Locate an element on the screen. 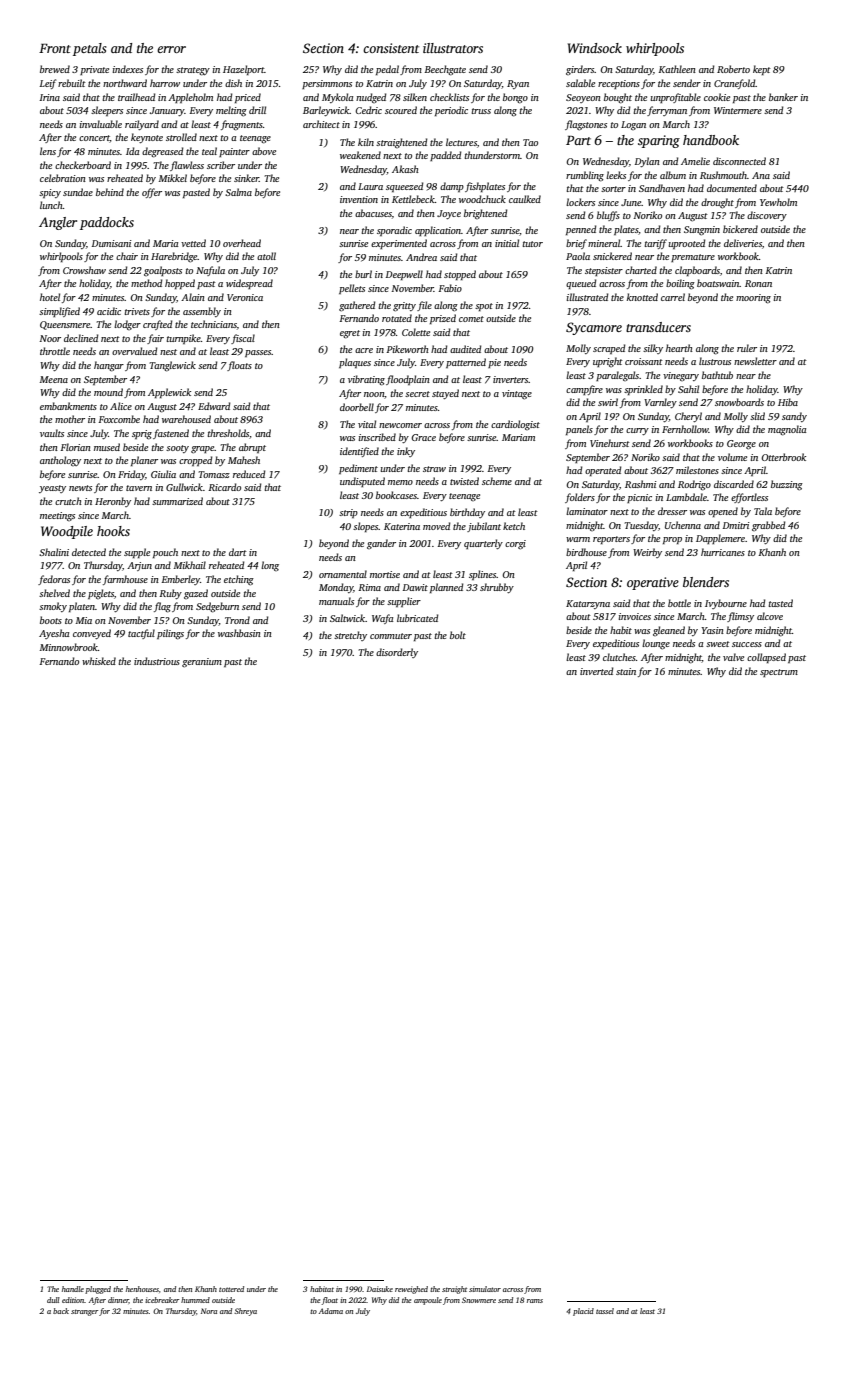 This screenshot has width=849, height=1400. henhouses is located at coordinates (142, 1289).
